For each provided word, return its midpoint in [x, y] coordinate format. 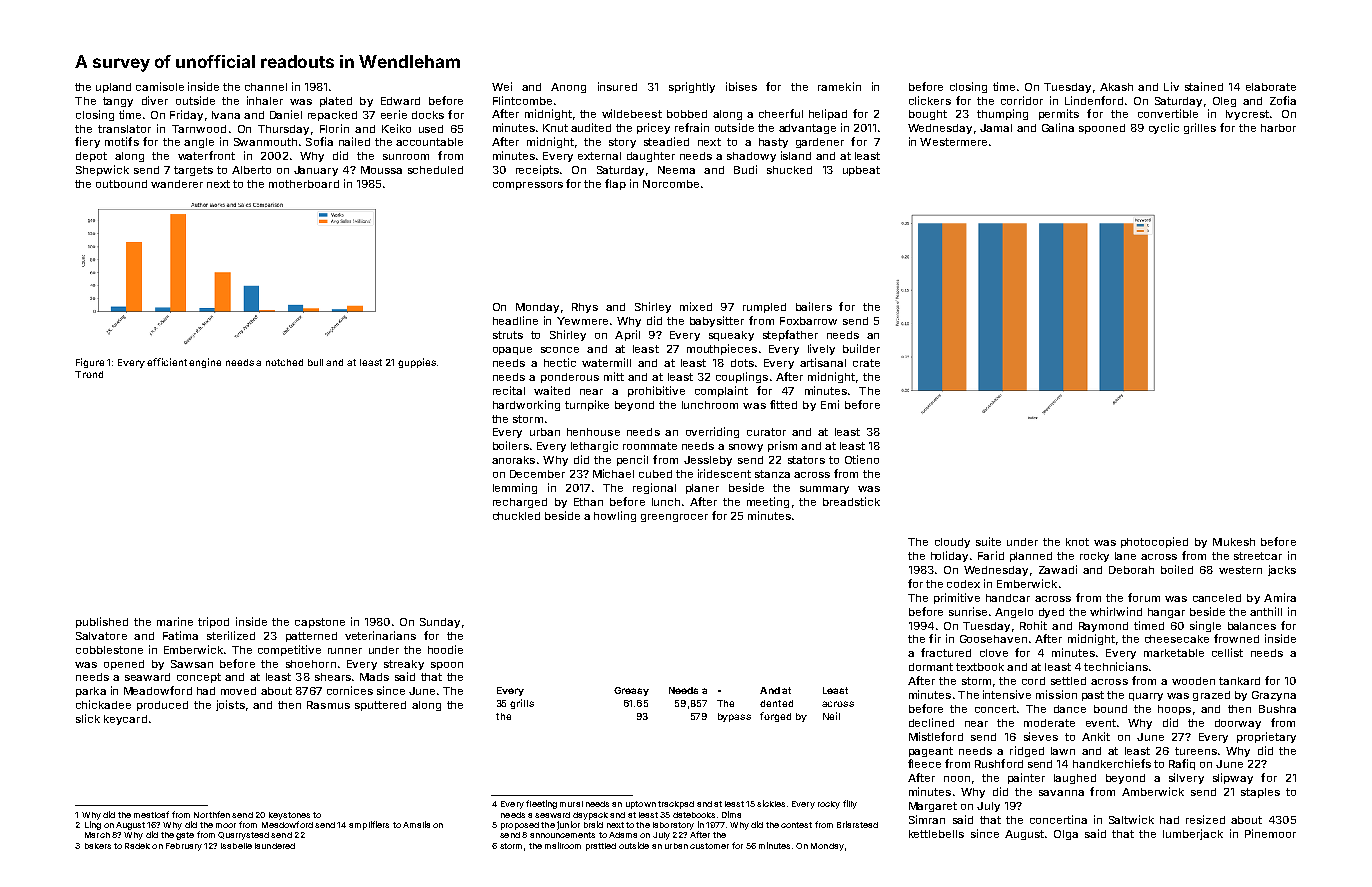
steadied [666, 141]
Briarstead [857, 824]
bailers [814, 306]
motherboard [304, 184]
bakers [98, 846]
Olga [1066, 835]
